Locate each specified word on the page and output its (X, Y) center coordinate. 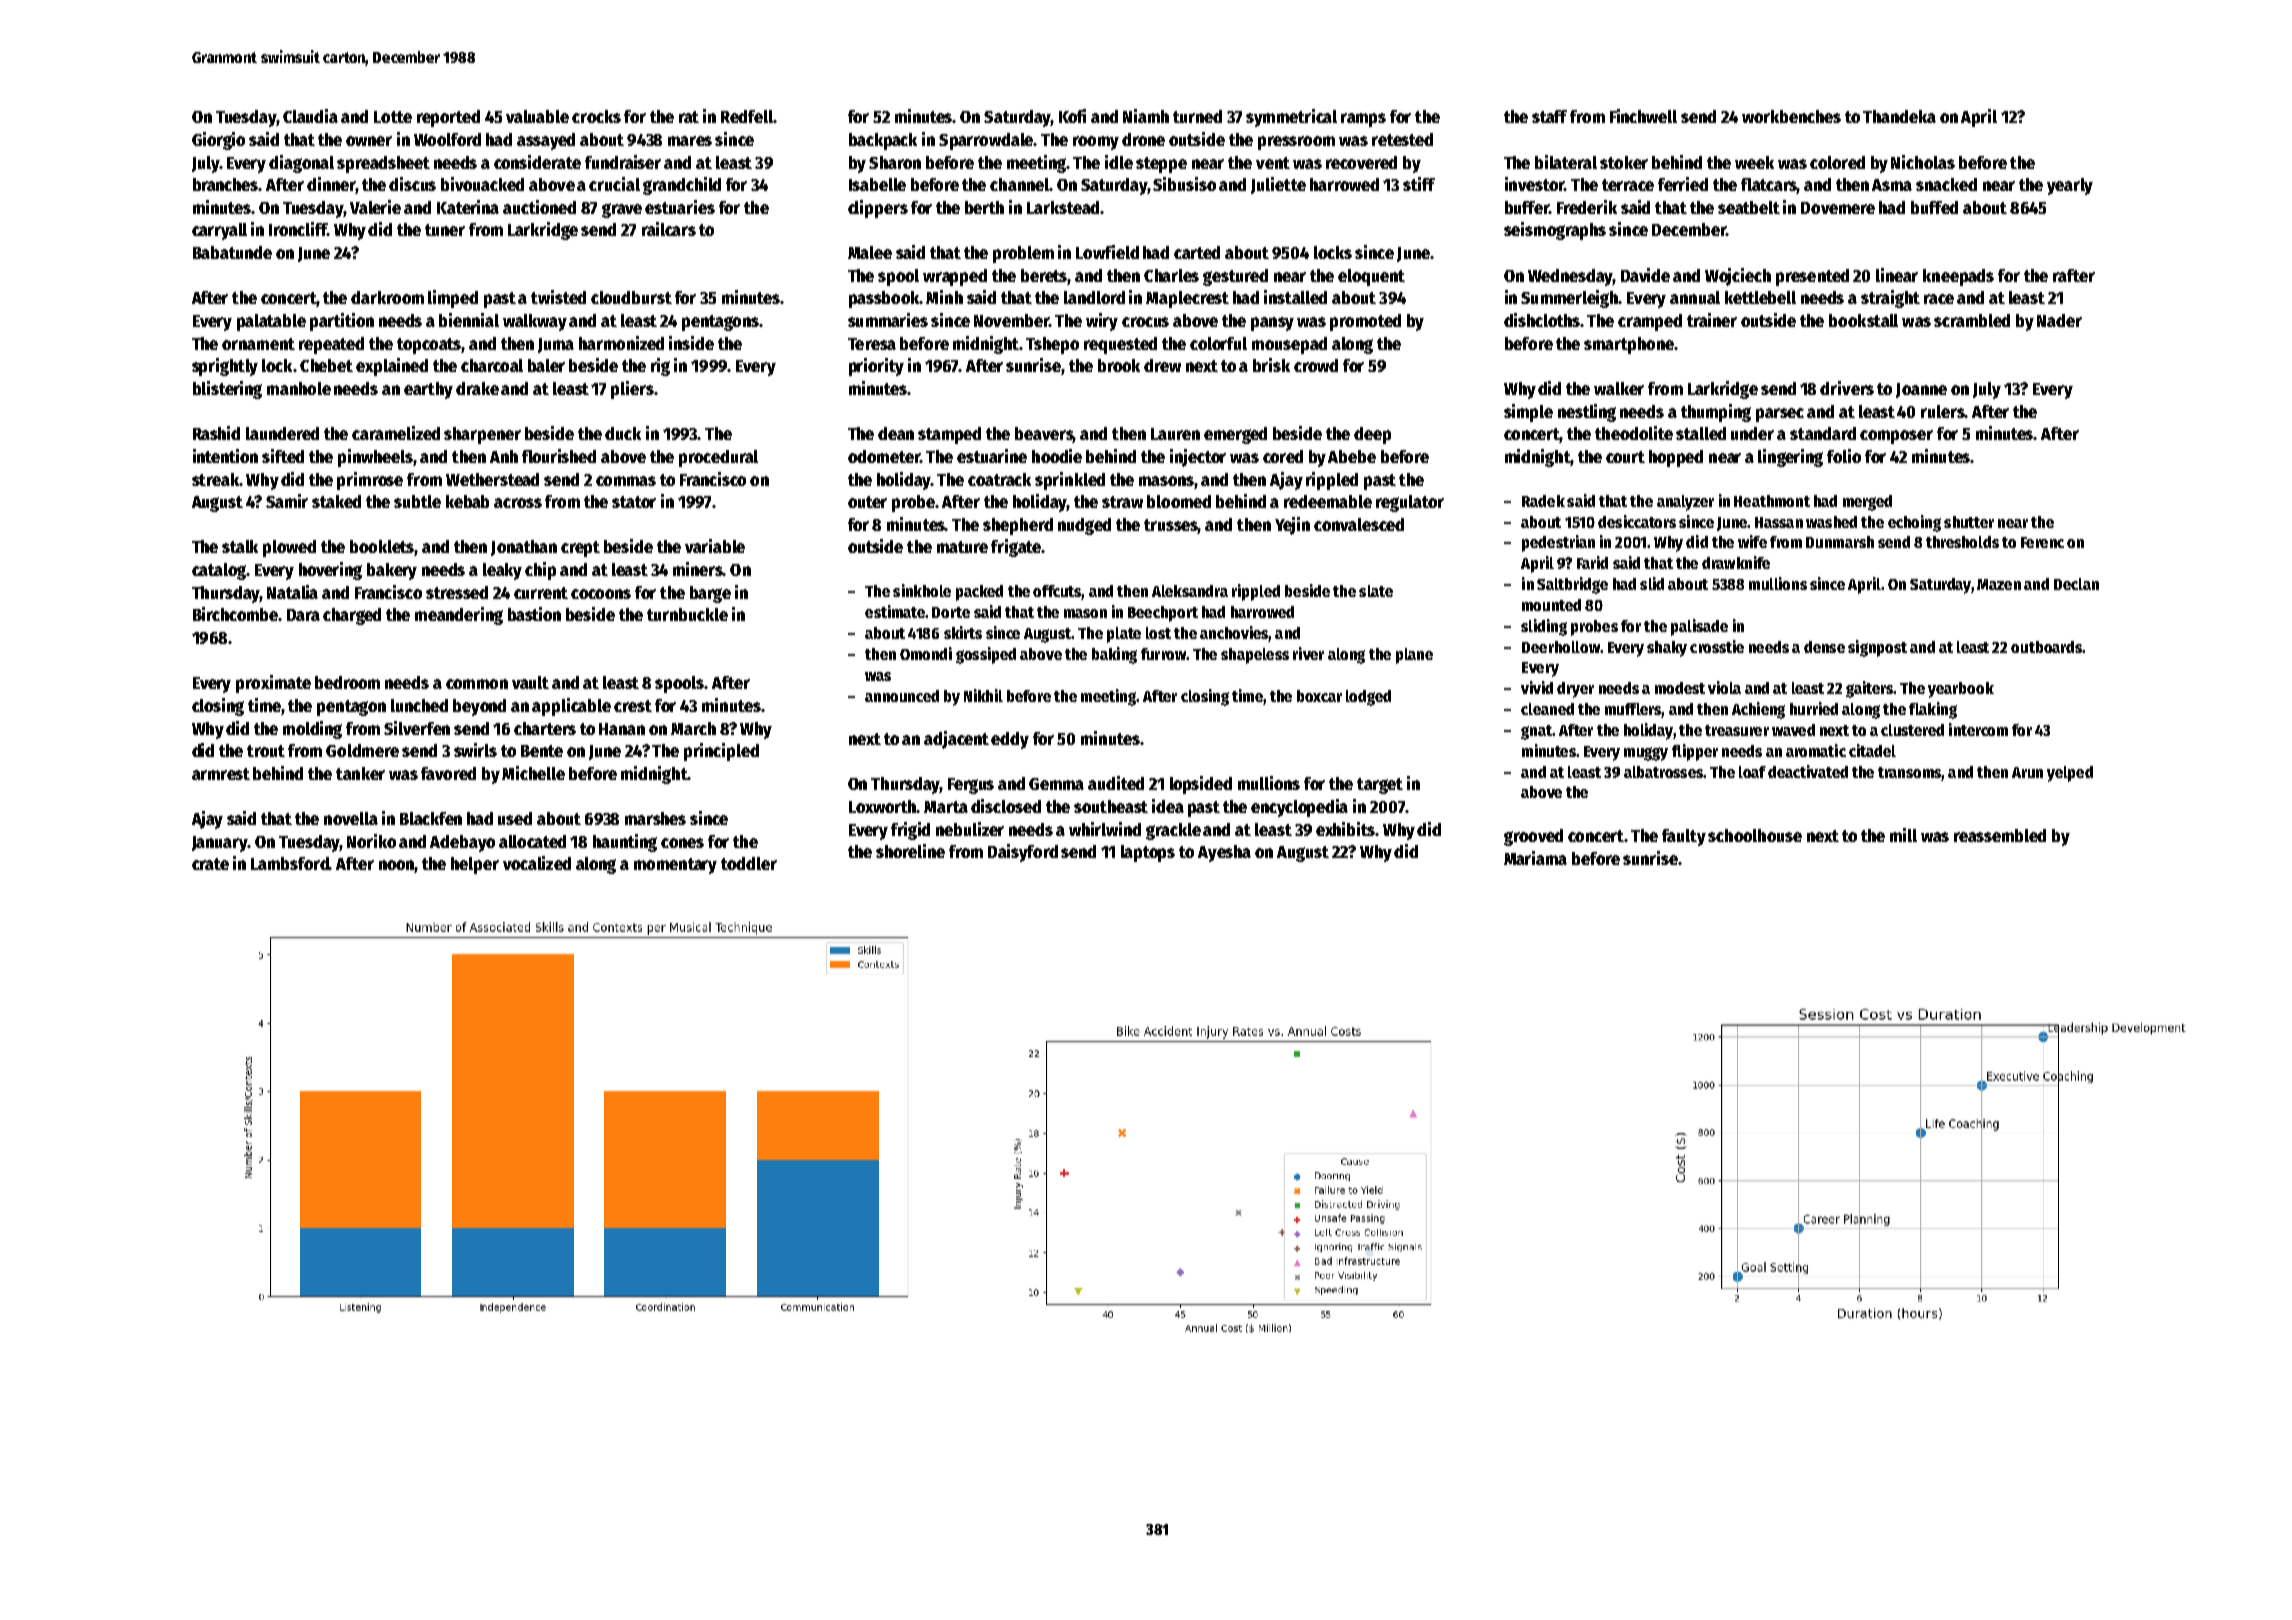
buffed (1934, 207)
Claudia (310, 116)
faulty (1684, 837)
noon (397, 866)
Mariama (1535, 858)
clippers (878, 209)
